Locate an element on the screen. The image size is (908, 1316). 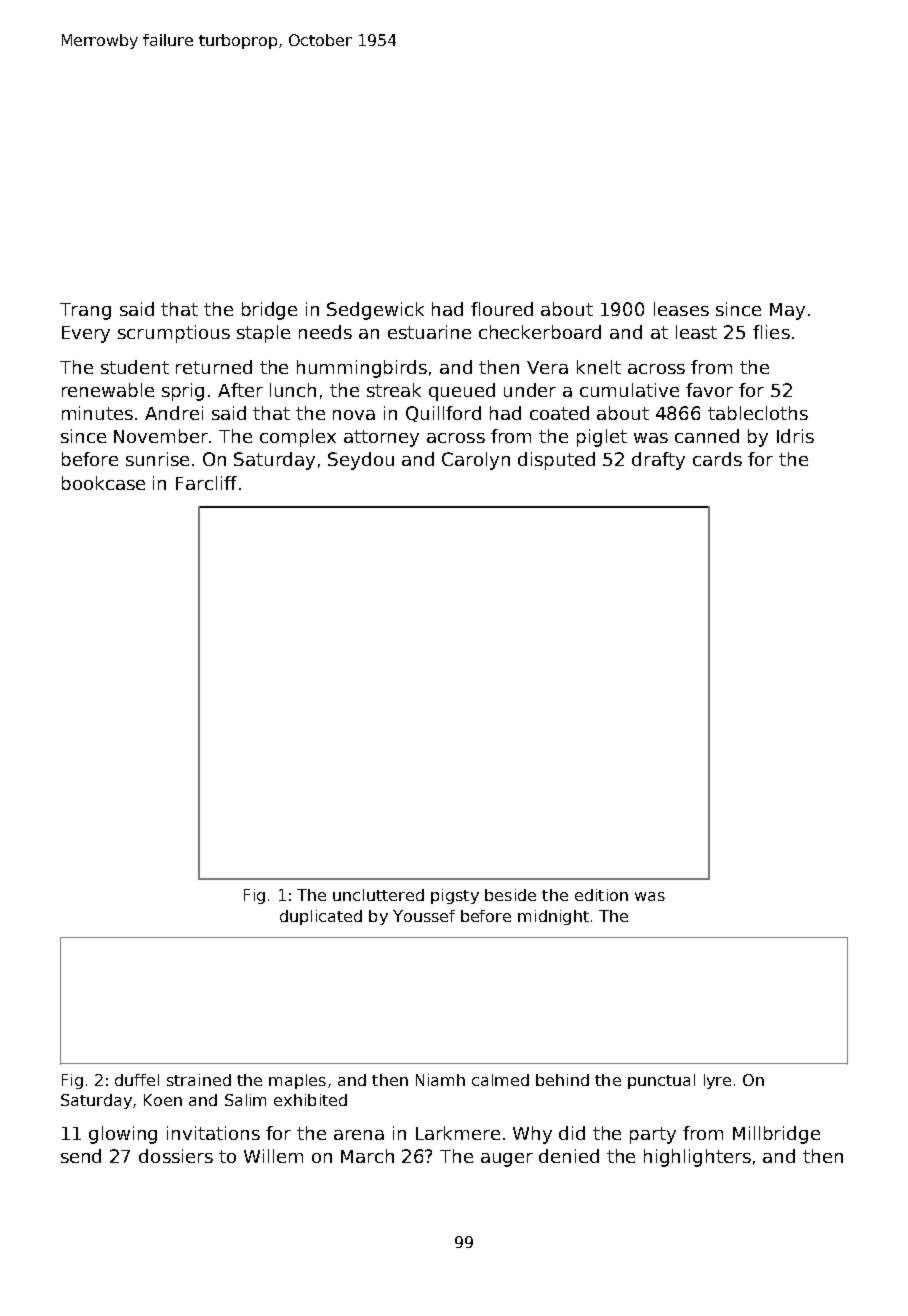
cards is located at coordinates (717, 459).
